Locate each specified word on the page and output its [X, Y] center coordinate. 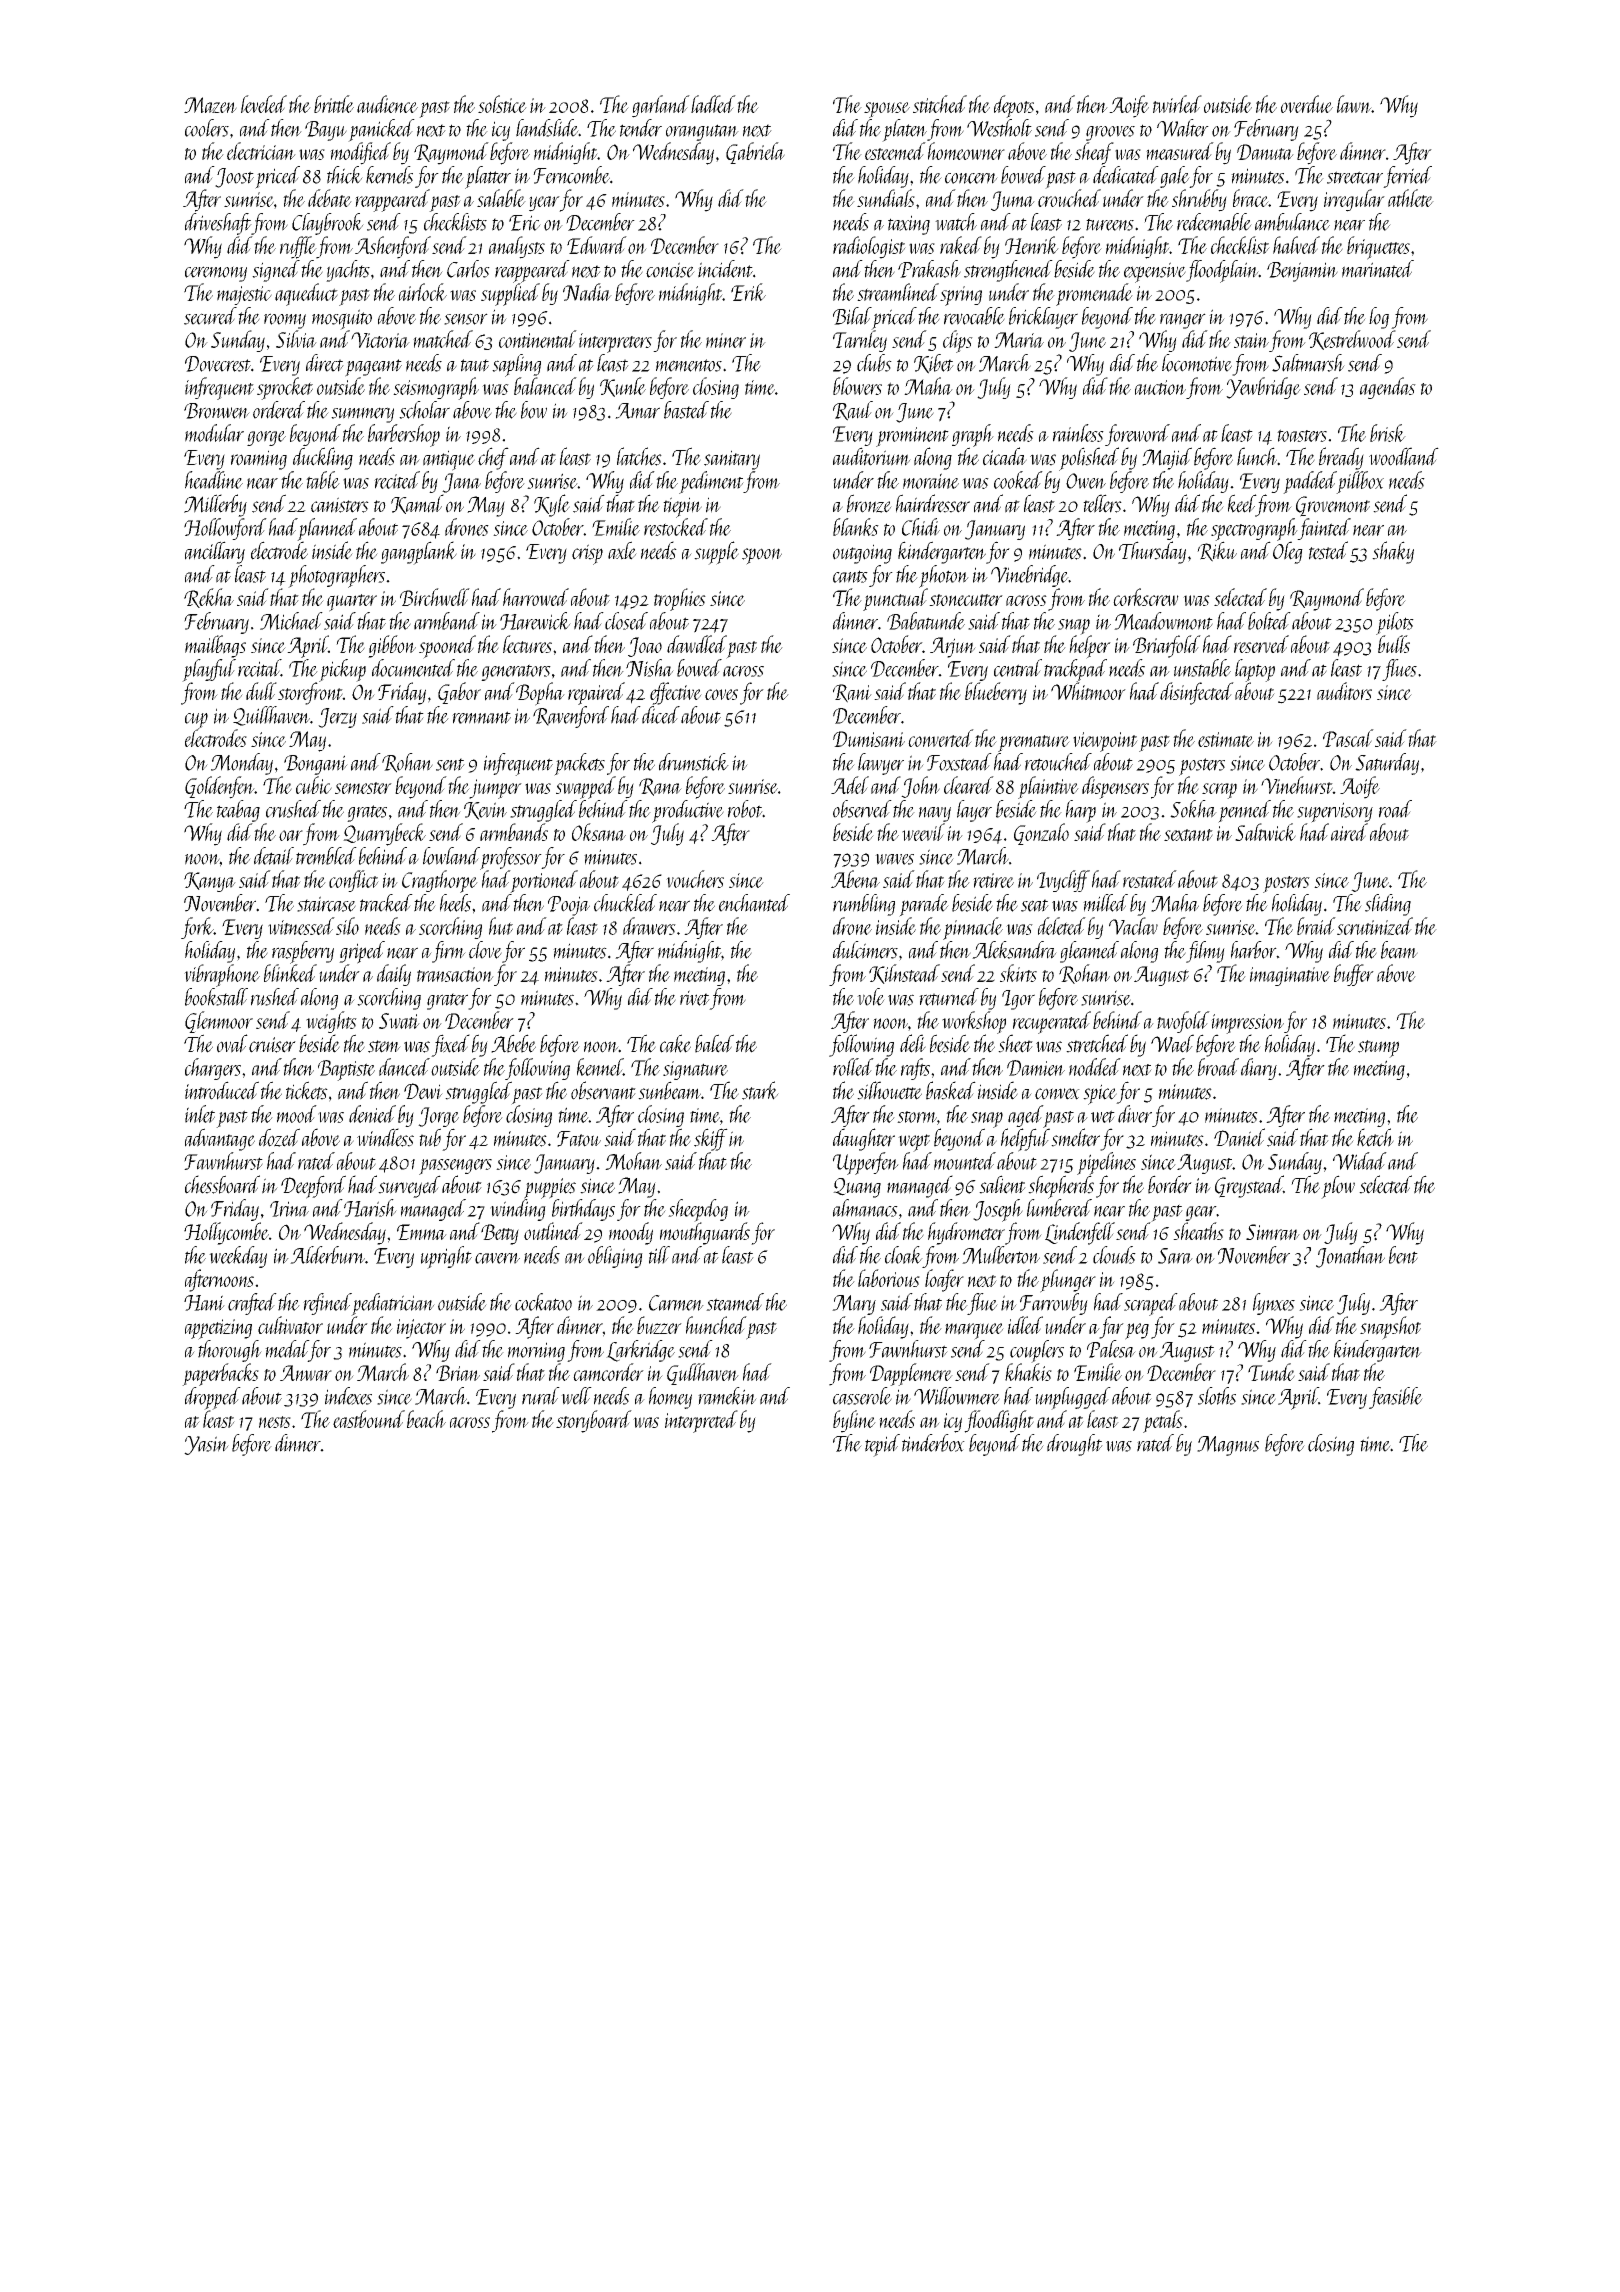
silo [347, 926]
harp [1081, 811]
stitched [940, 104]
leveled [264, 104]
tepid [882, 1445]
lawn [1354, 104]
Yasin [206, 1445]
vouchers [695, 879]
